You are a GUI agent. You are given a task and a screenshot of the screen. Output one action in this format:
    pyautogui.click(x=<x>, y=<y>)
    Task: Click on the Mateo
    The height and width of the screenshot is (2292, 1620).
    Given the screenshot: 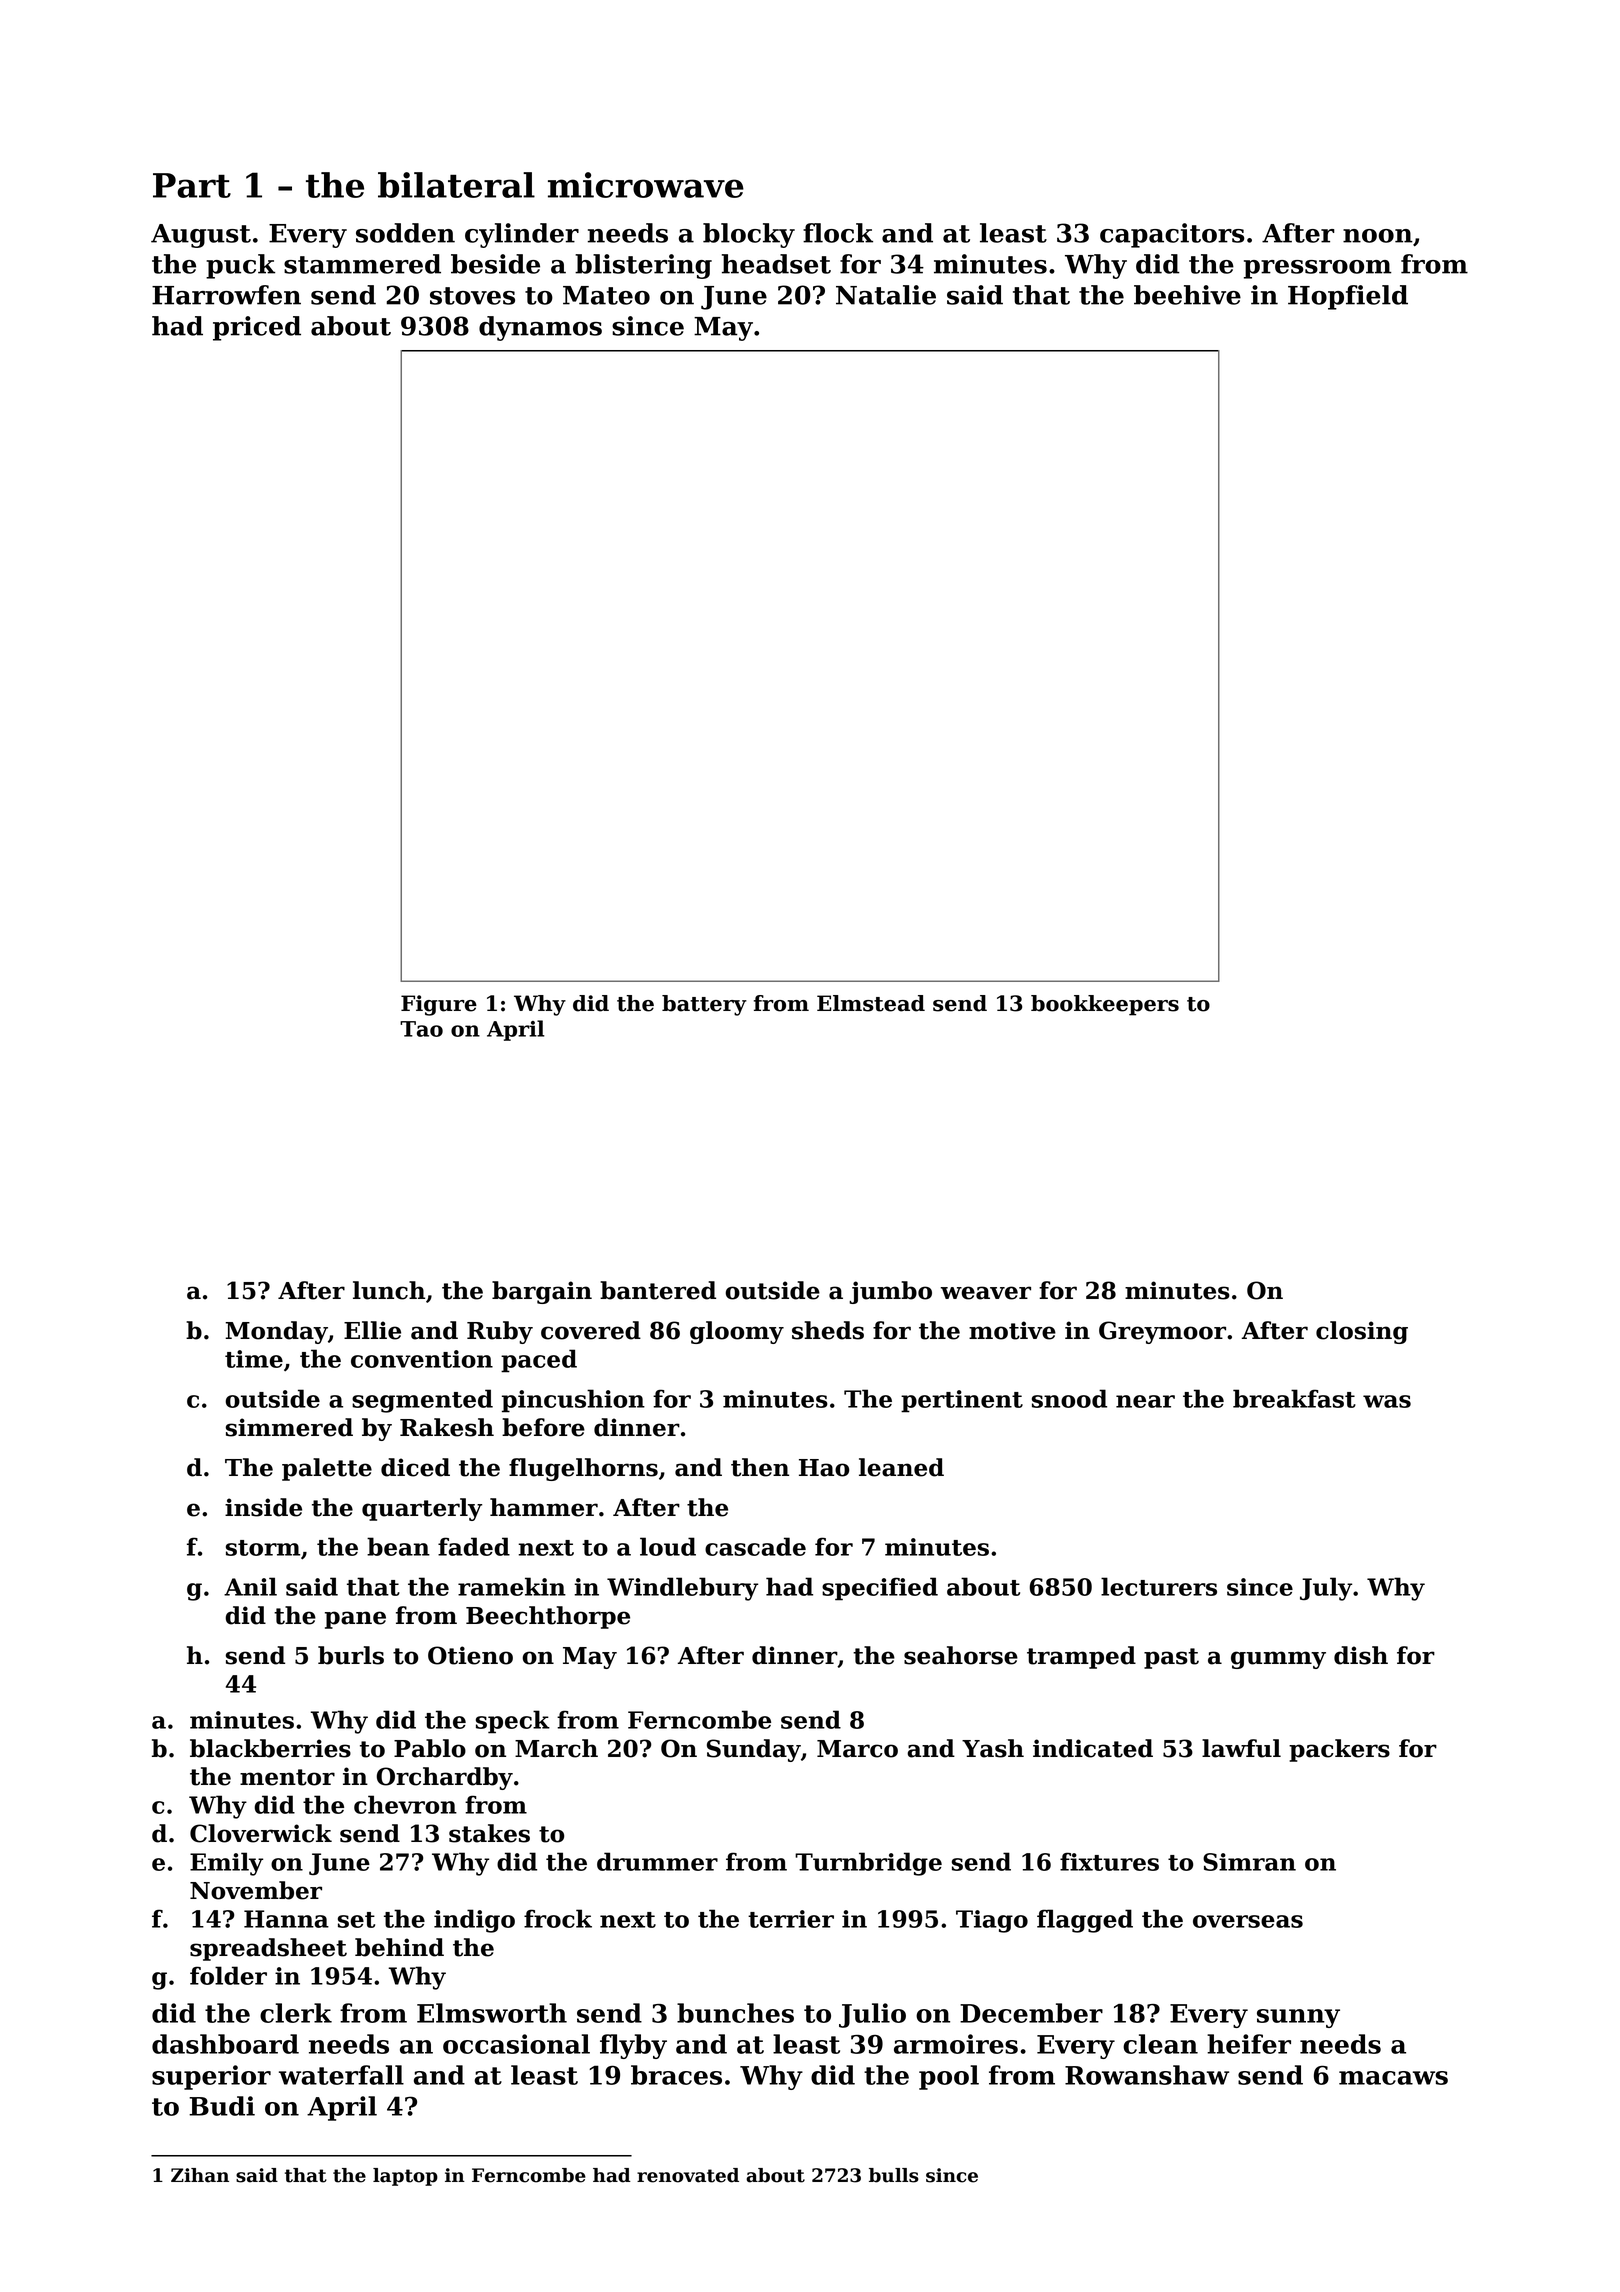 What is the action you would take?
    pyautogui.click(x=606, y=295)
